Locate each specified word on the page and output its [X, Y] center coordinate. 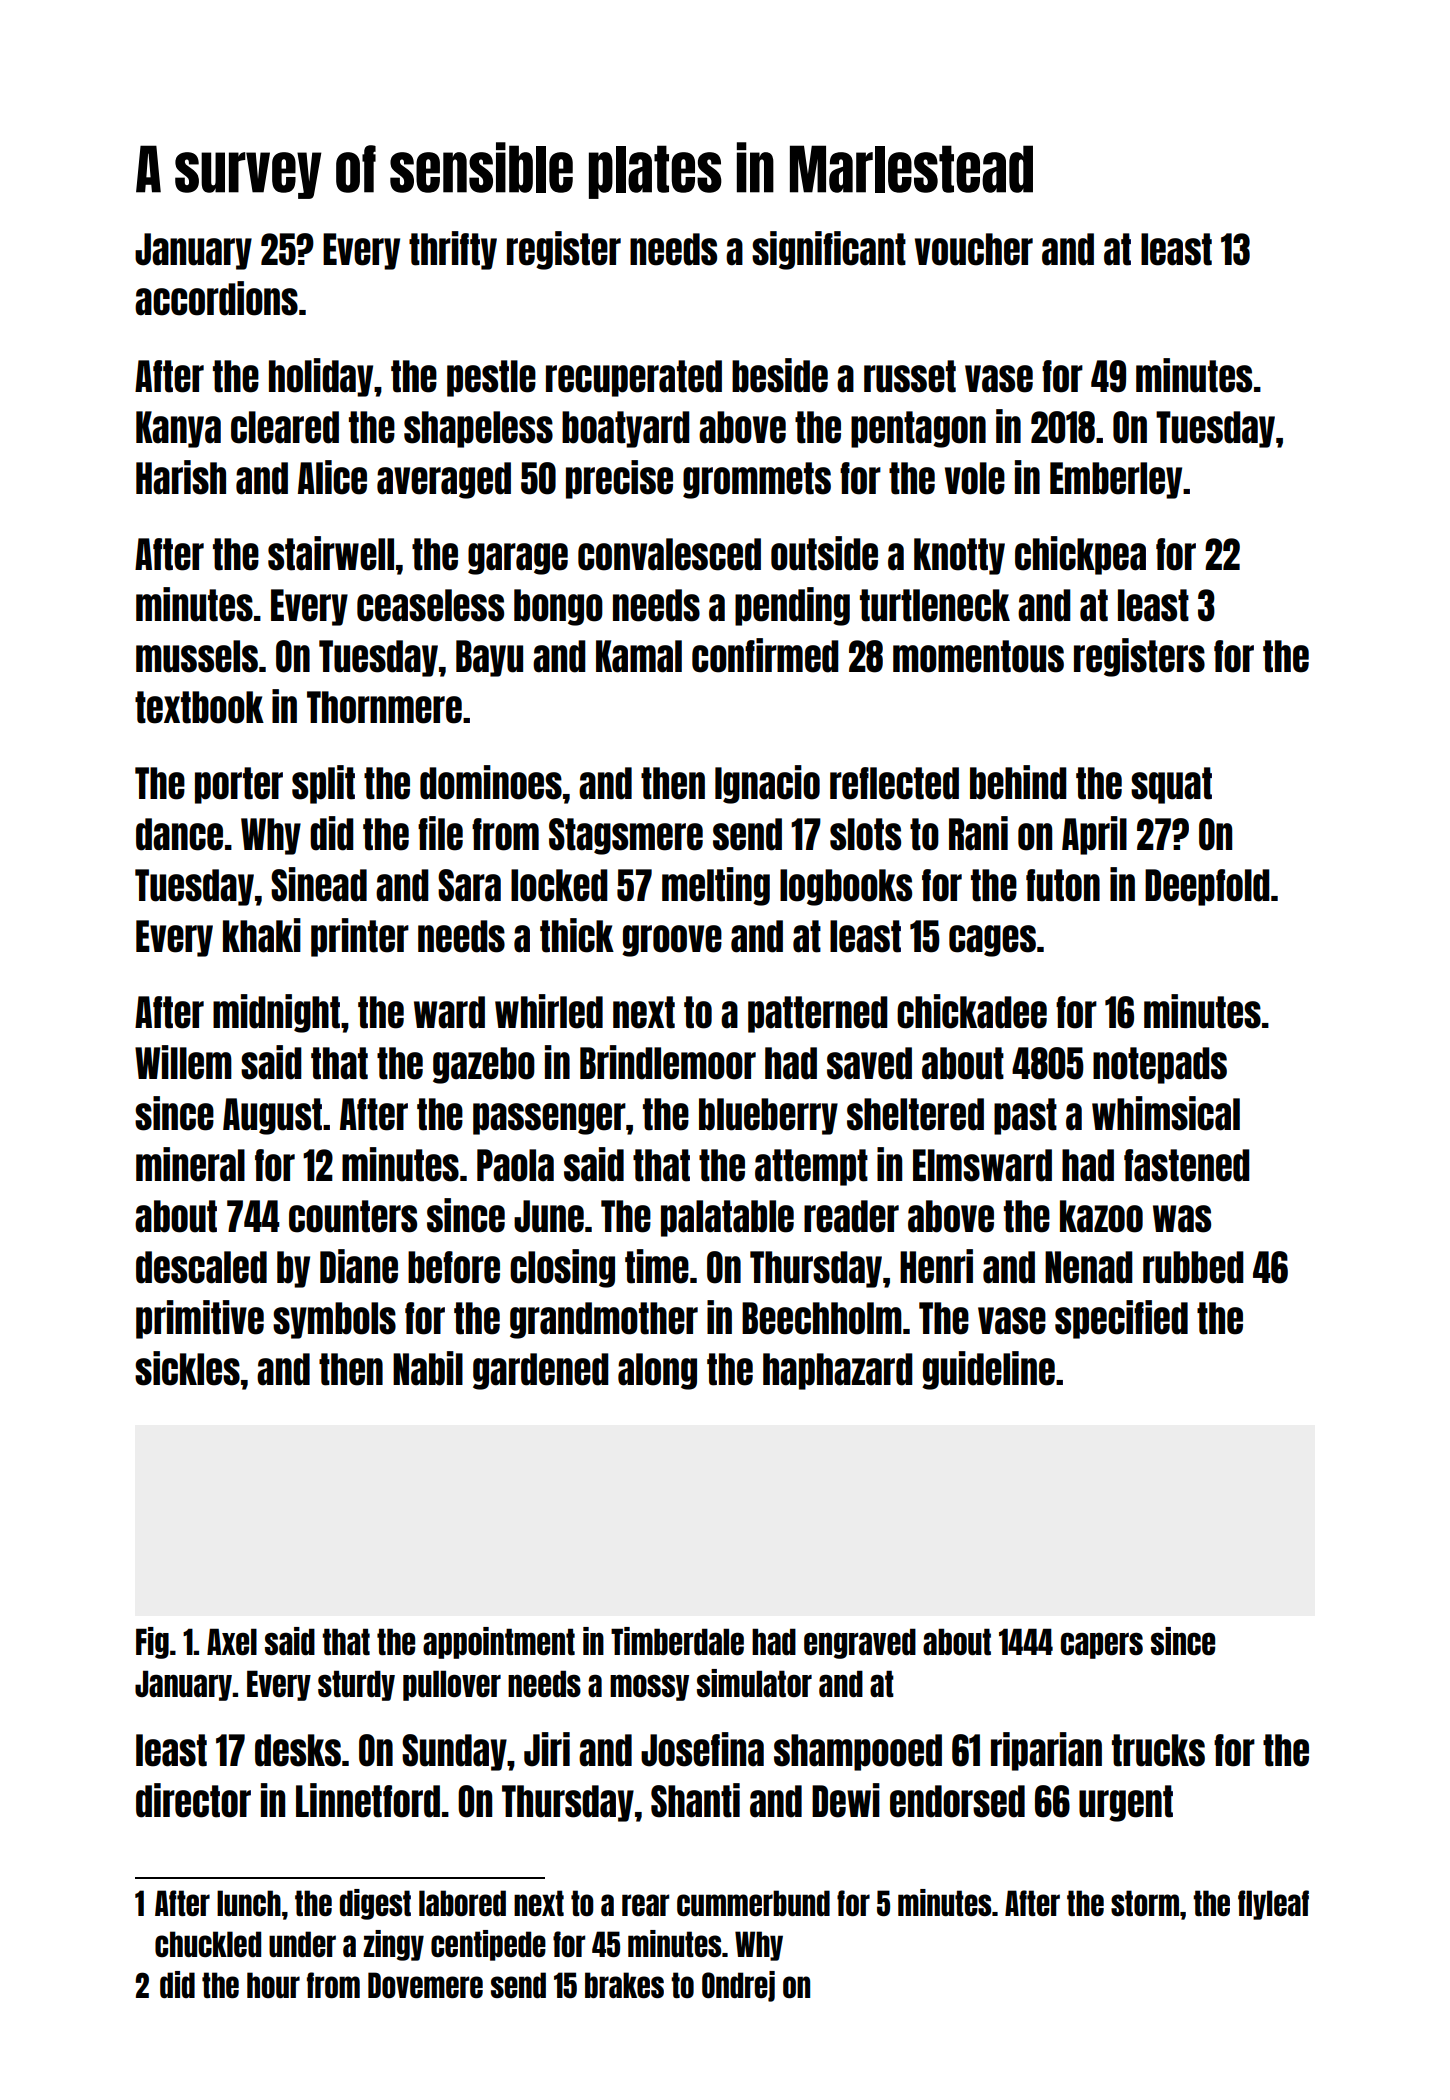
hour [273, 1985]
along [657, 1371]
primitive [200, 1319]
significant [829, 250]
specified [1121, 1319]
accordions [216, 298]
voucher [974, 249]
